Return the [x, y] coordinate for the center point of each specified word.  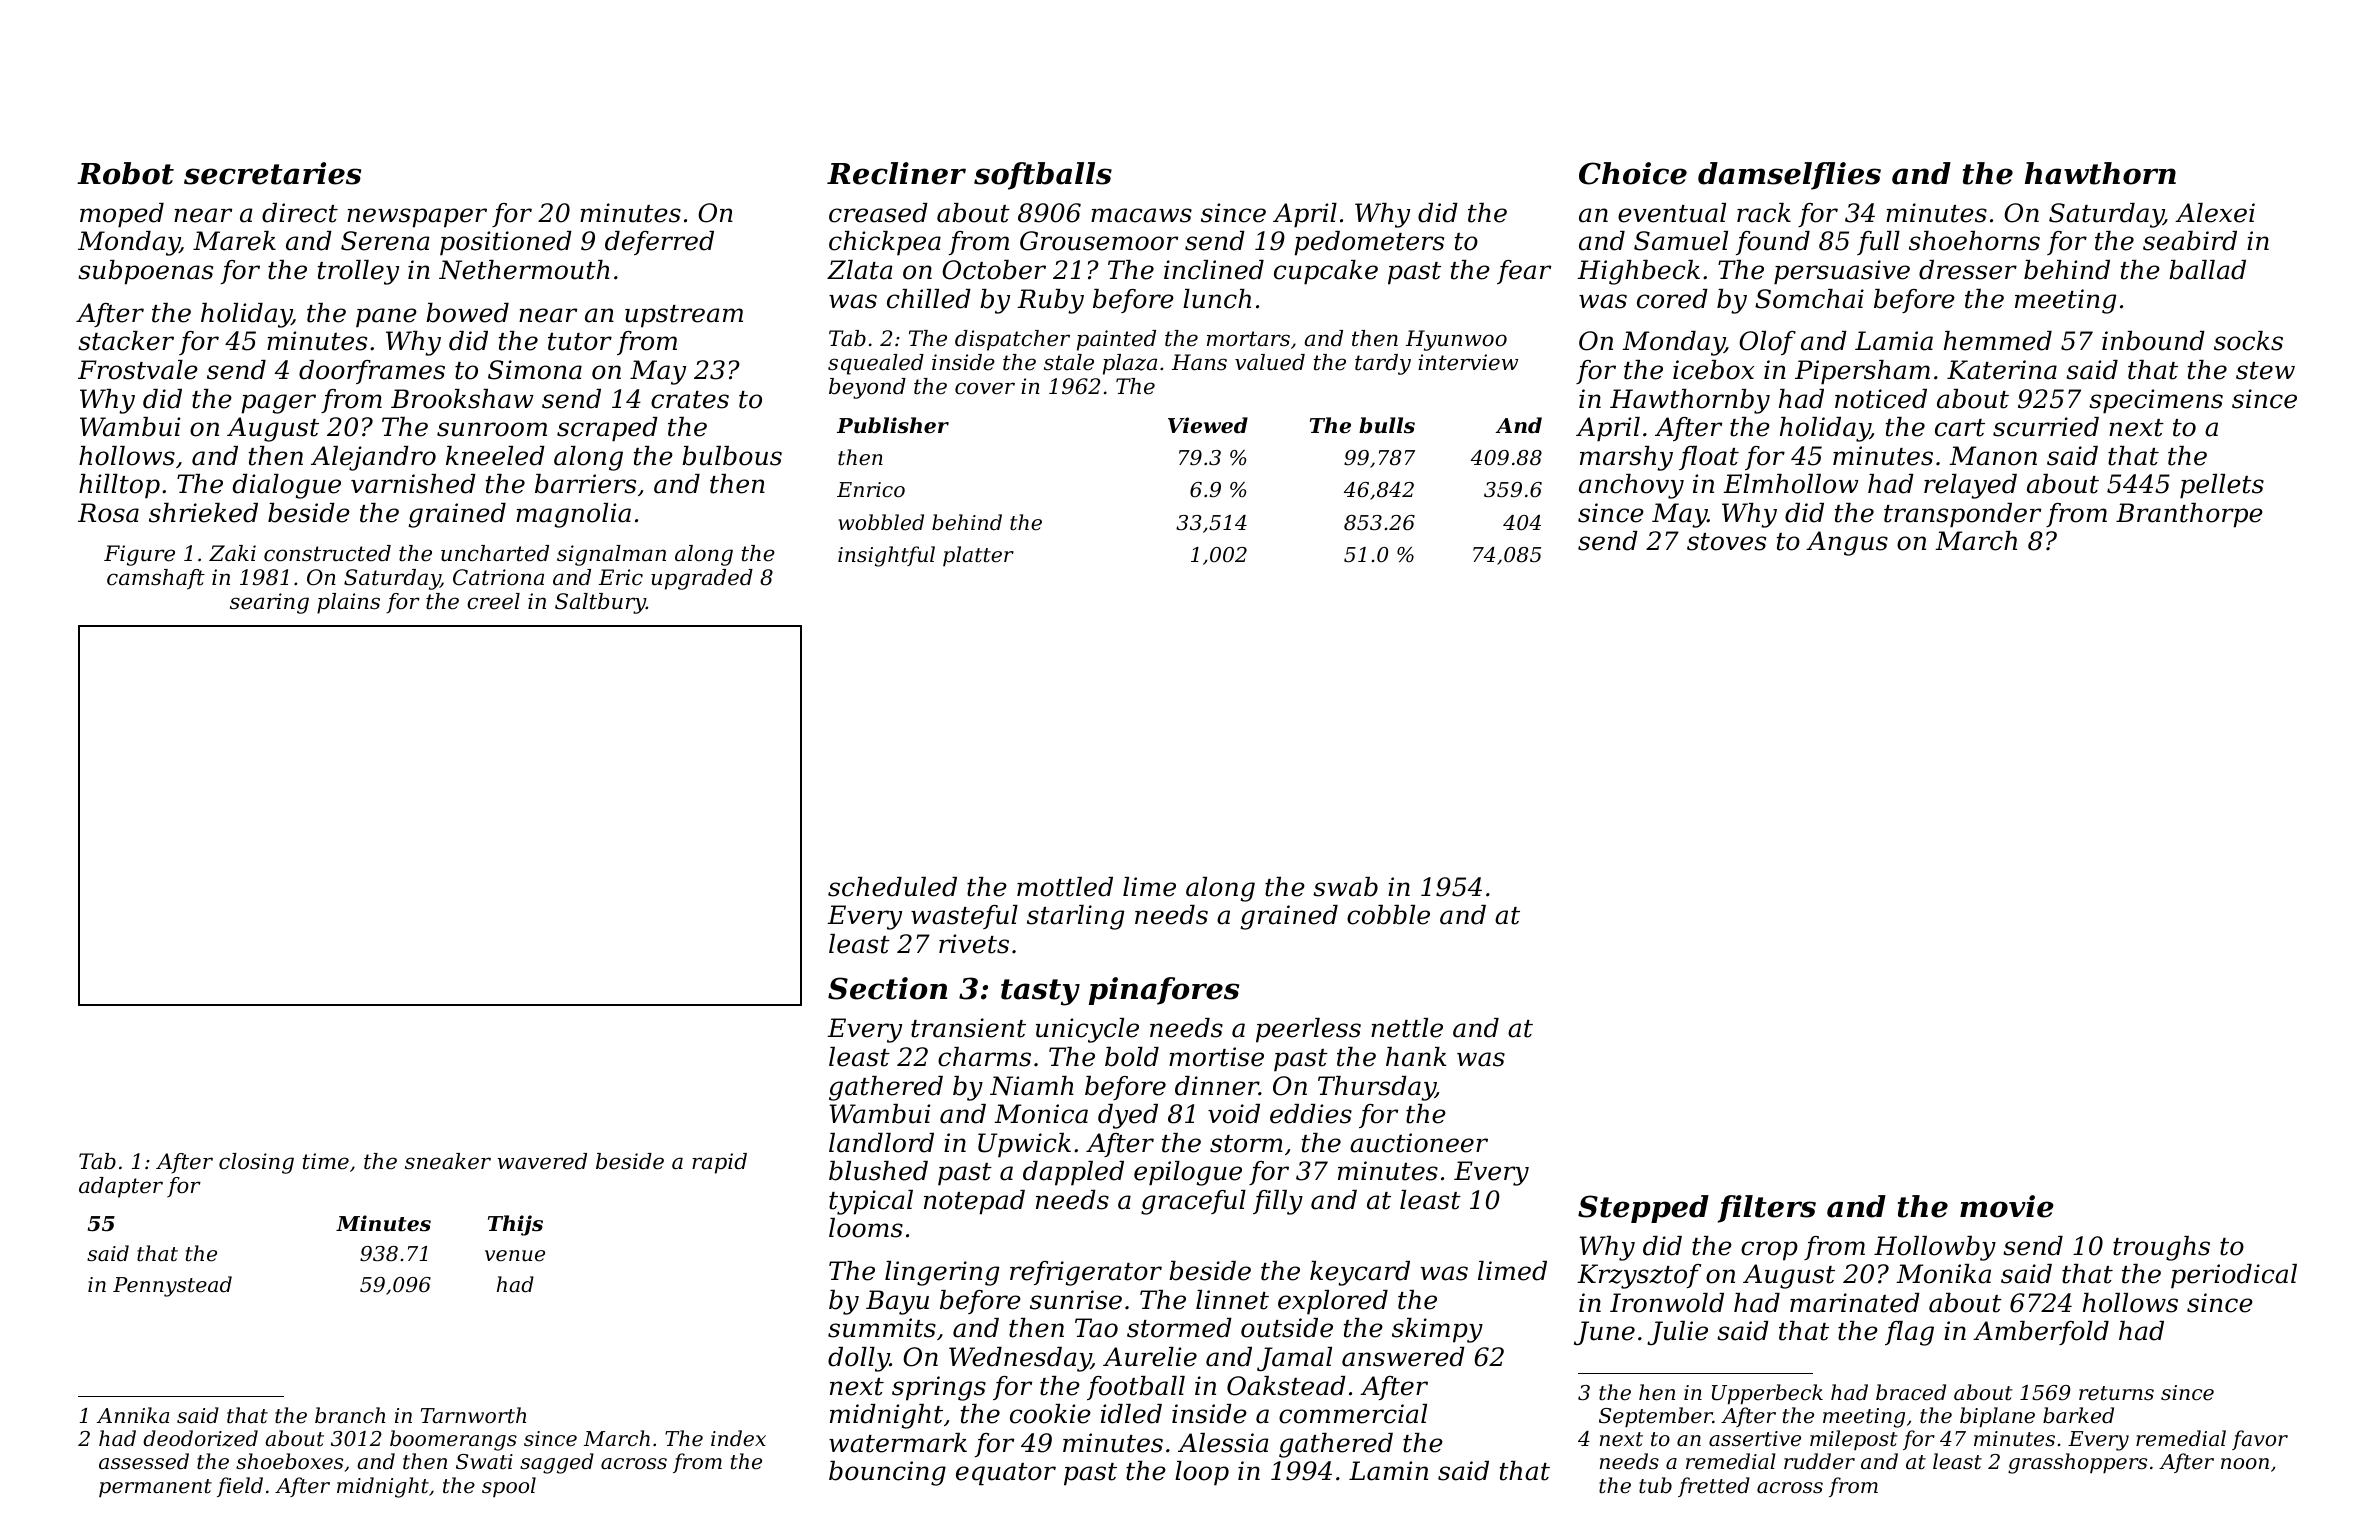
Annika [133, 1415]
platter [978, 556]
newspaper [417, 218]
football [1136, 1388]
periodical [2234, 1276]
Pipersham [1862, 372]
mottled [1065, 887]
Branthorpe [2189, 515]
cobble [1388, 915]
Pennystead [172, 1286]
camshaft [156, 579]
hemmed [1998, 341]
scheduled [892, 887]
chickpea [885, 243]
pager [278, 404]
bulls [1387, 425]
